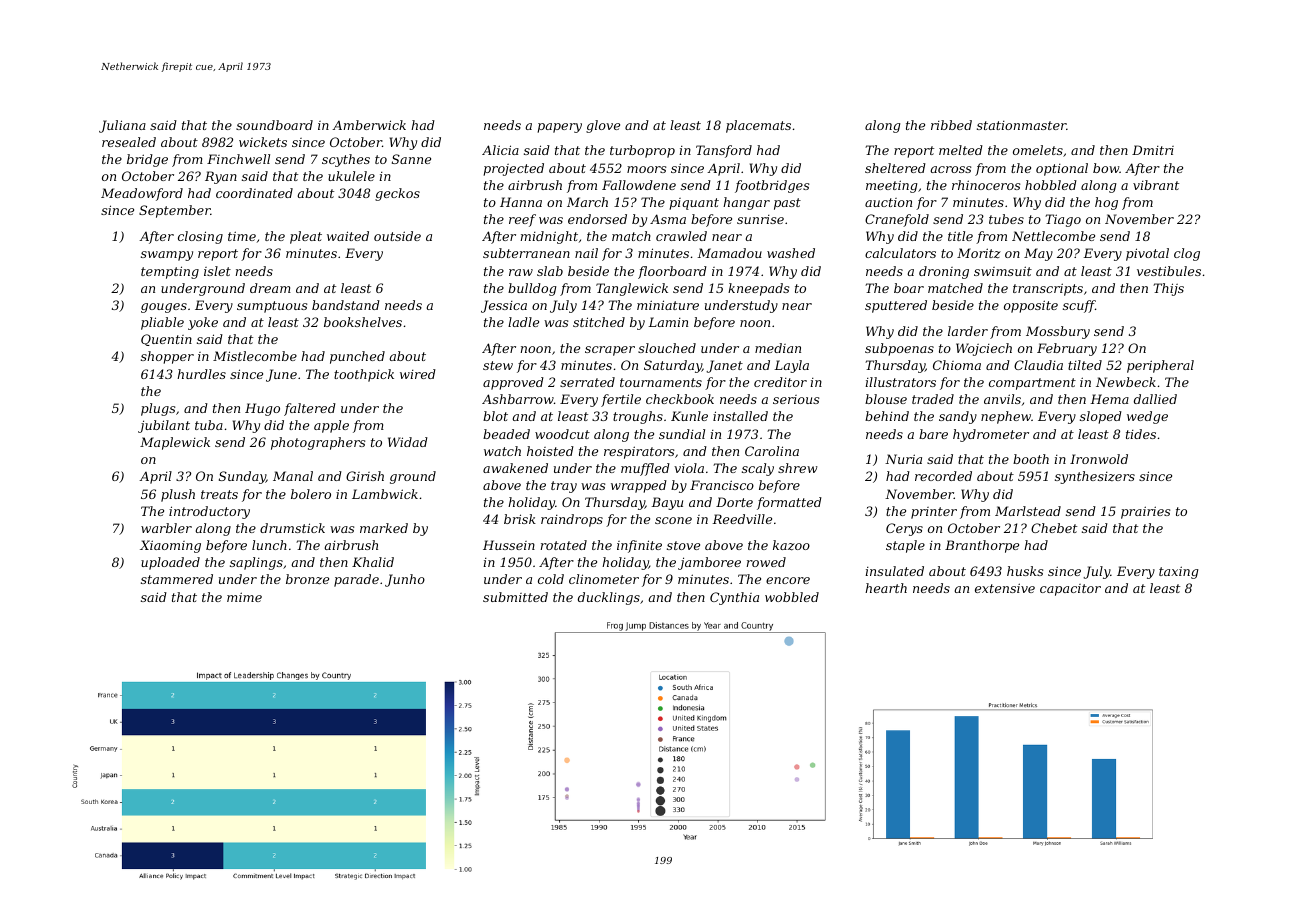  Describe the element at coordinates (791, 366) in the screenshot. I see `Layla` at that location.
